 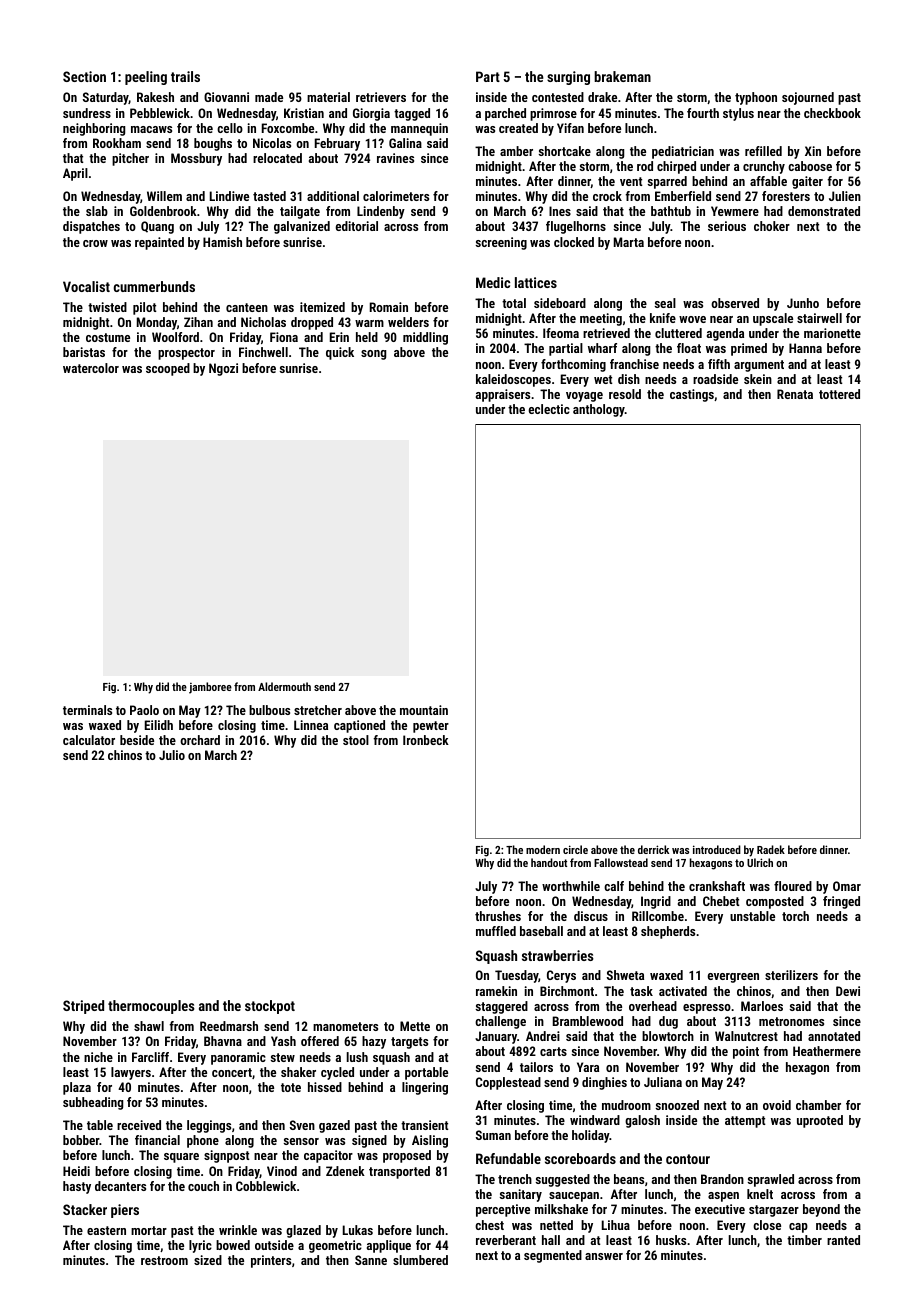 I want to click on April, so click(x=75, y=174).
